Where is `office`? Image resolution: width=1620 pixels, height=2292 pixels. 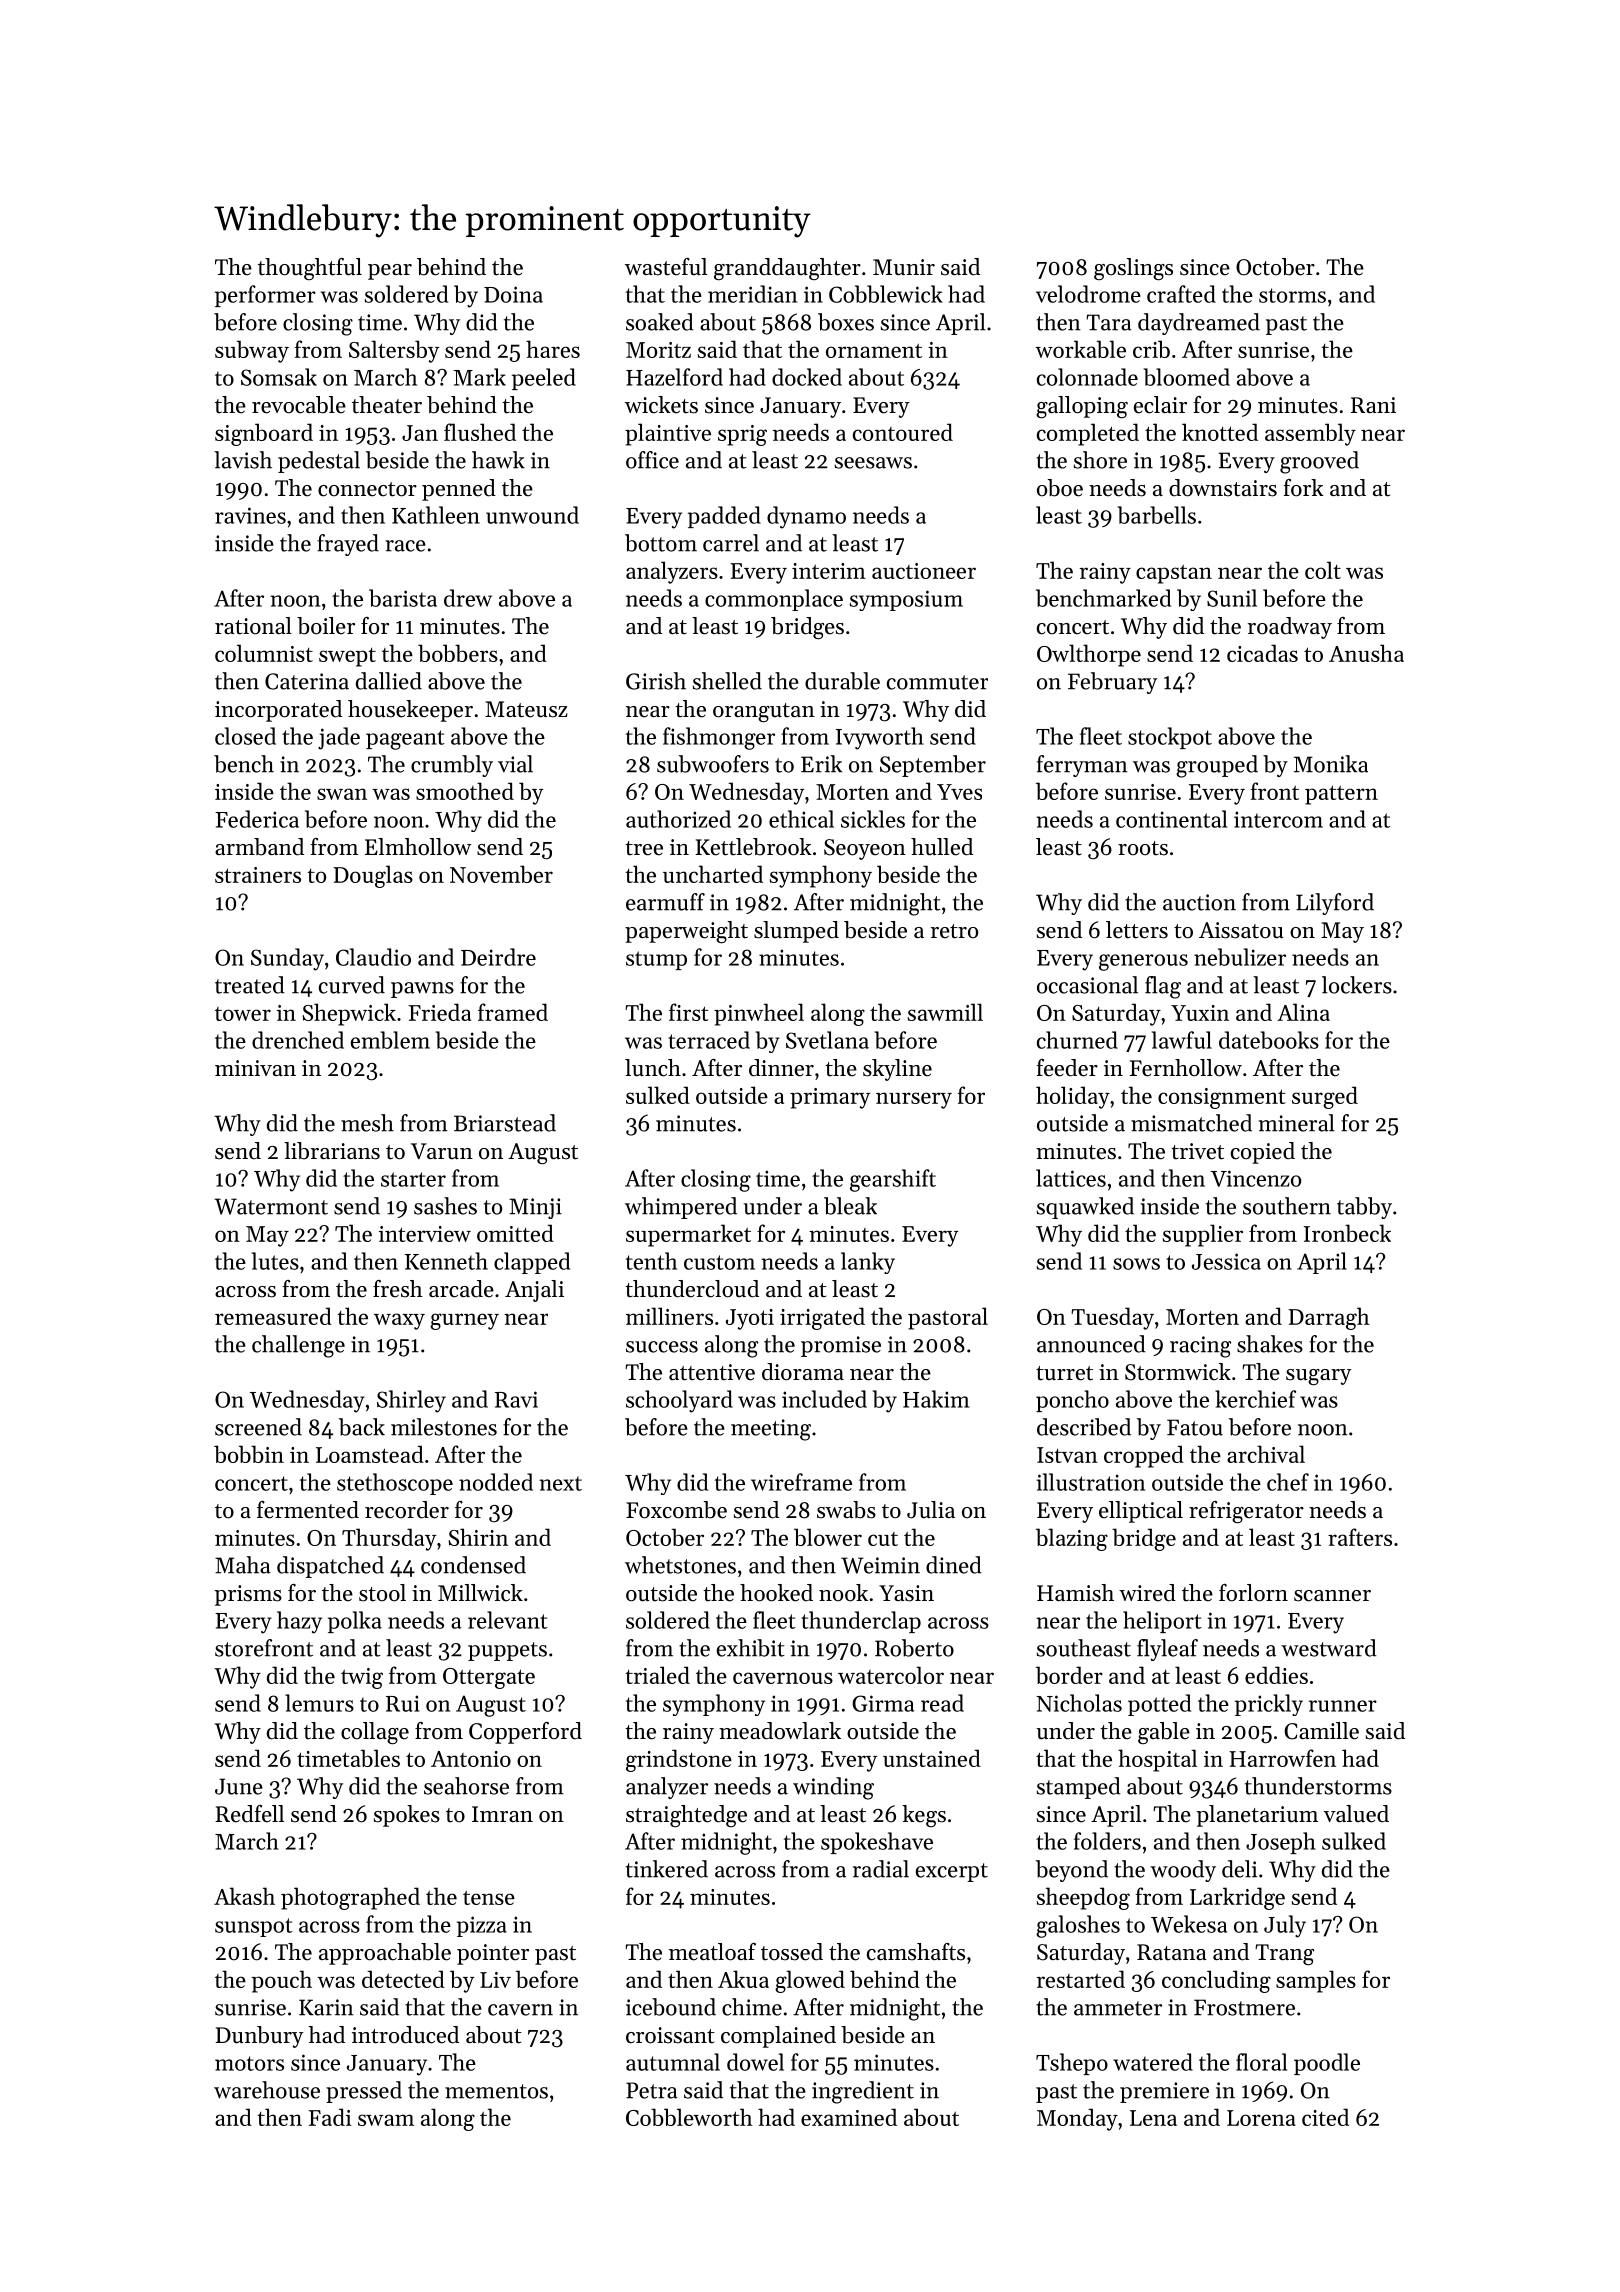
office is located at coordinates (652, 460).
